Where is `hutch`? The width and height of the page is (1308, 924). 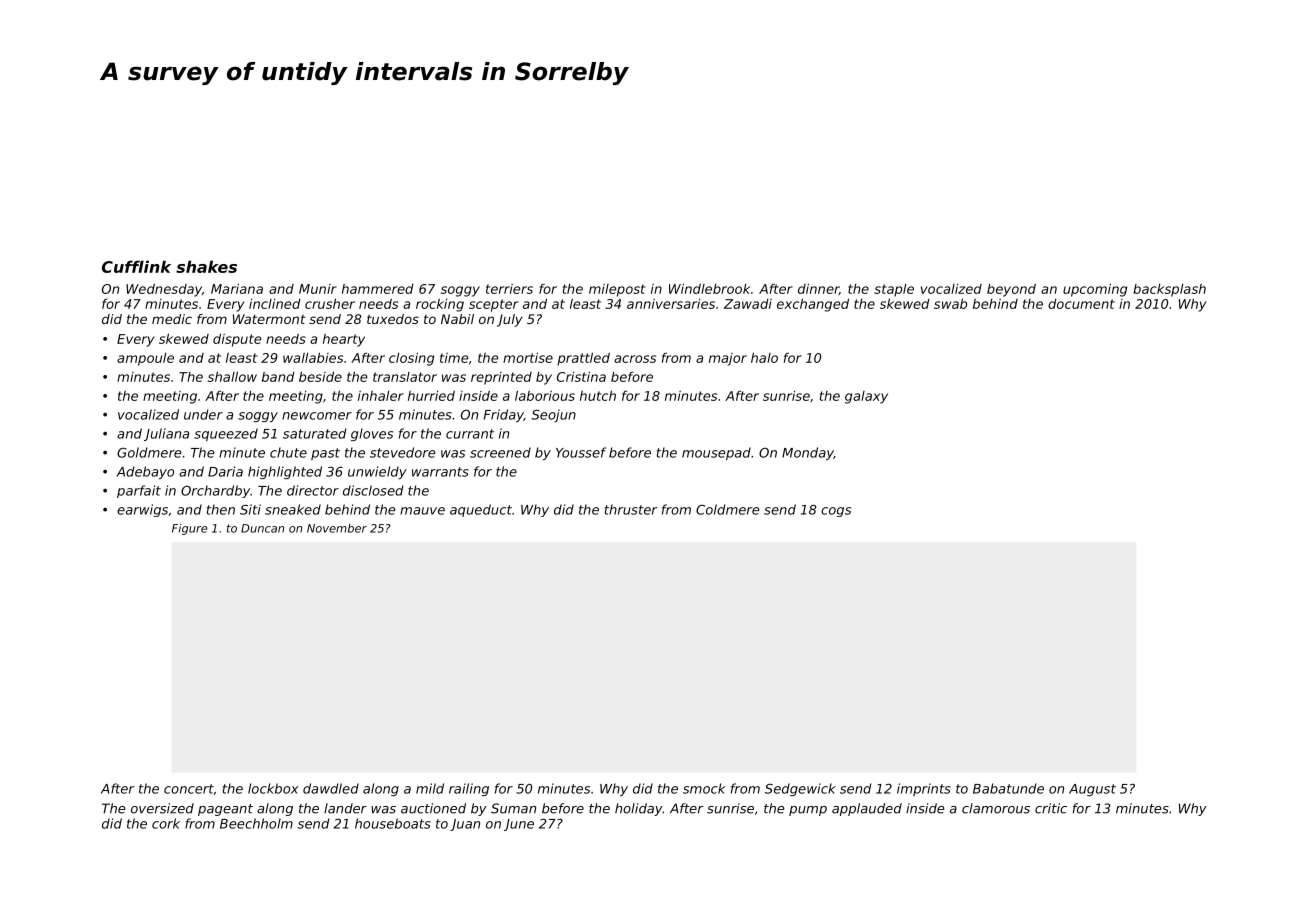
hutch is located at coordinates (598, 395).
